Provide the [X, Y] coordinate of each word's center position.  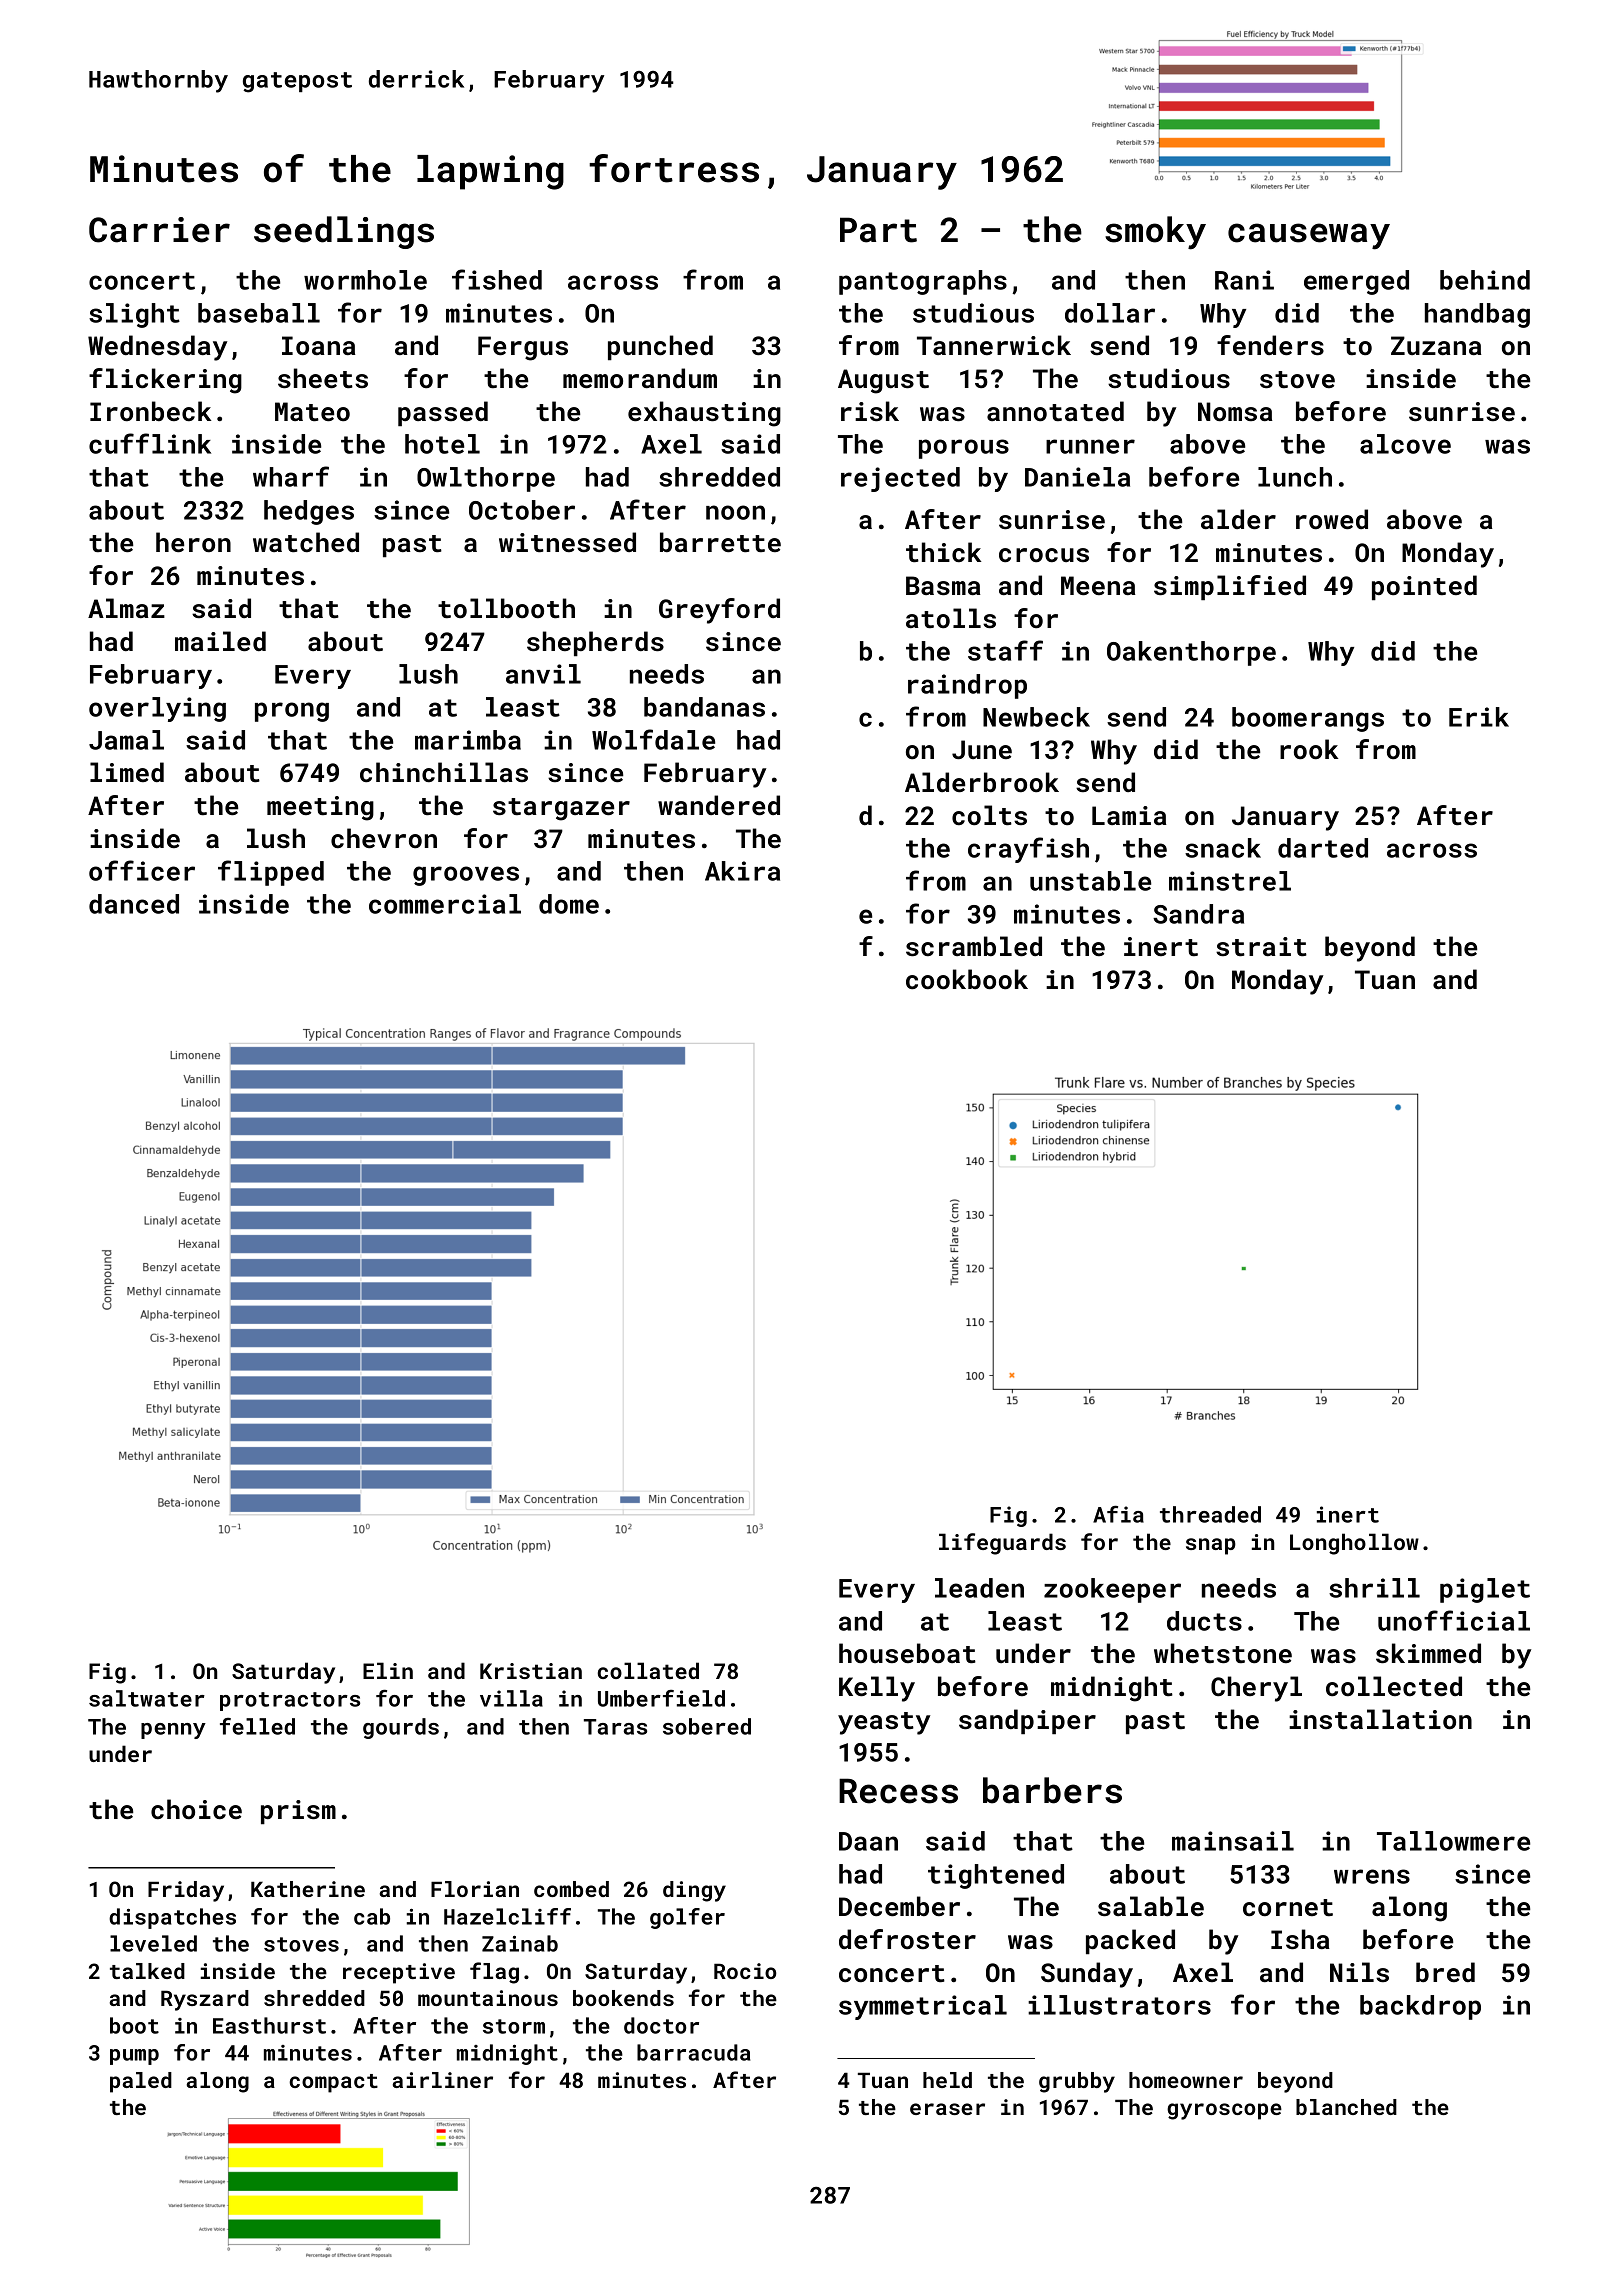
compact [333, 2083]
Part [878, 230]
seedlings [344, 232]
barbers [1052, 1790]
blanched [1346, 2107]
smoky [1155, 233]
